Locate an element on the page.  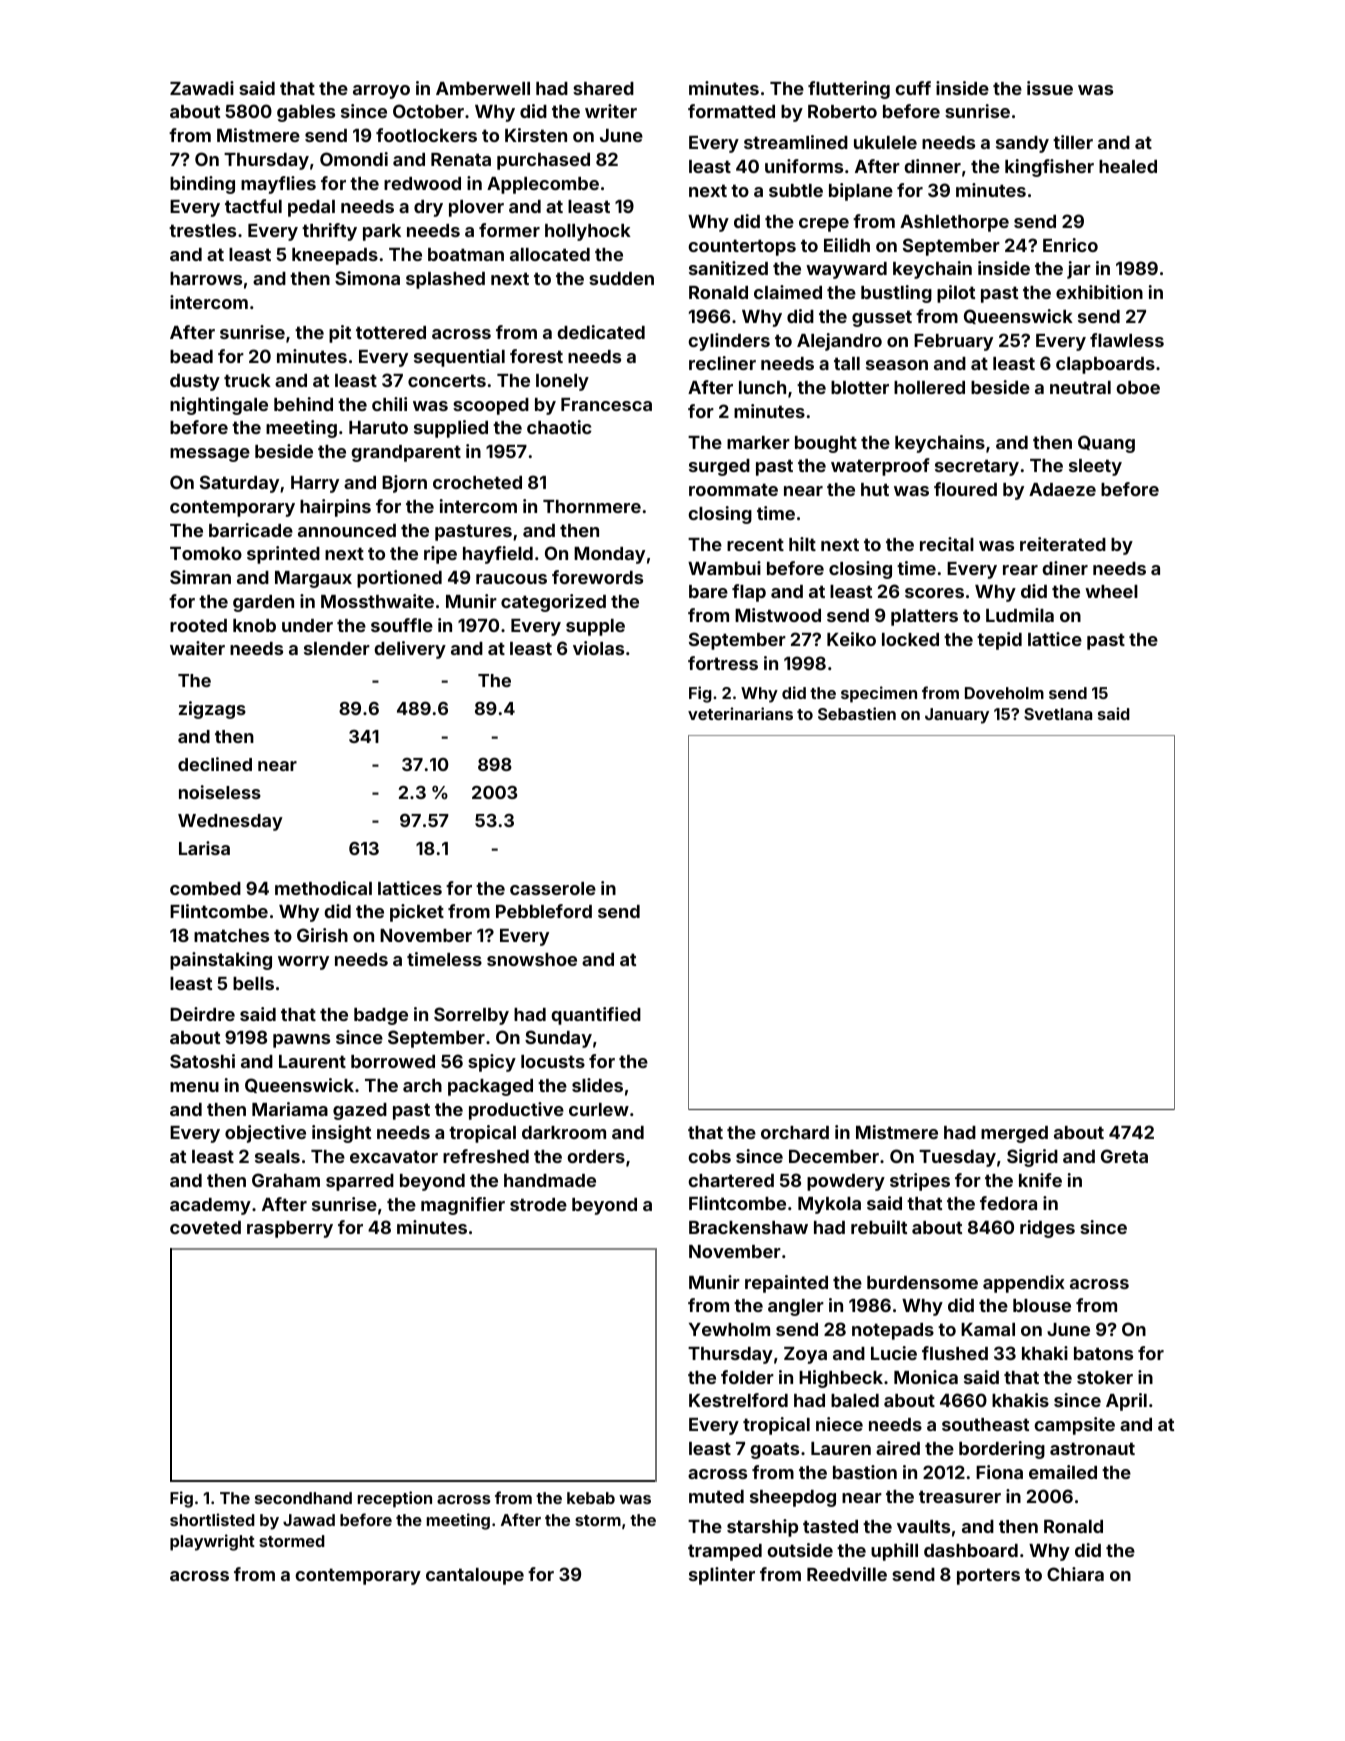
Quang is located at coordinates (1106, 444).
